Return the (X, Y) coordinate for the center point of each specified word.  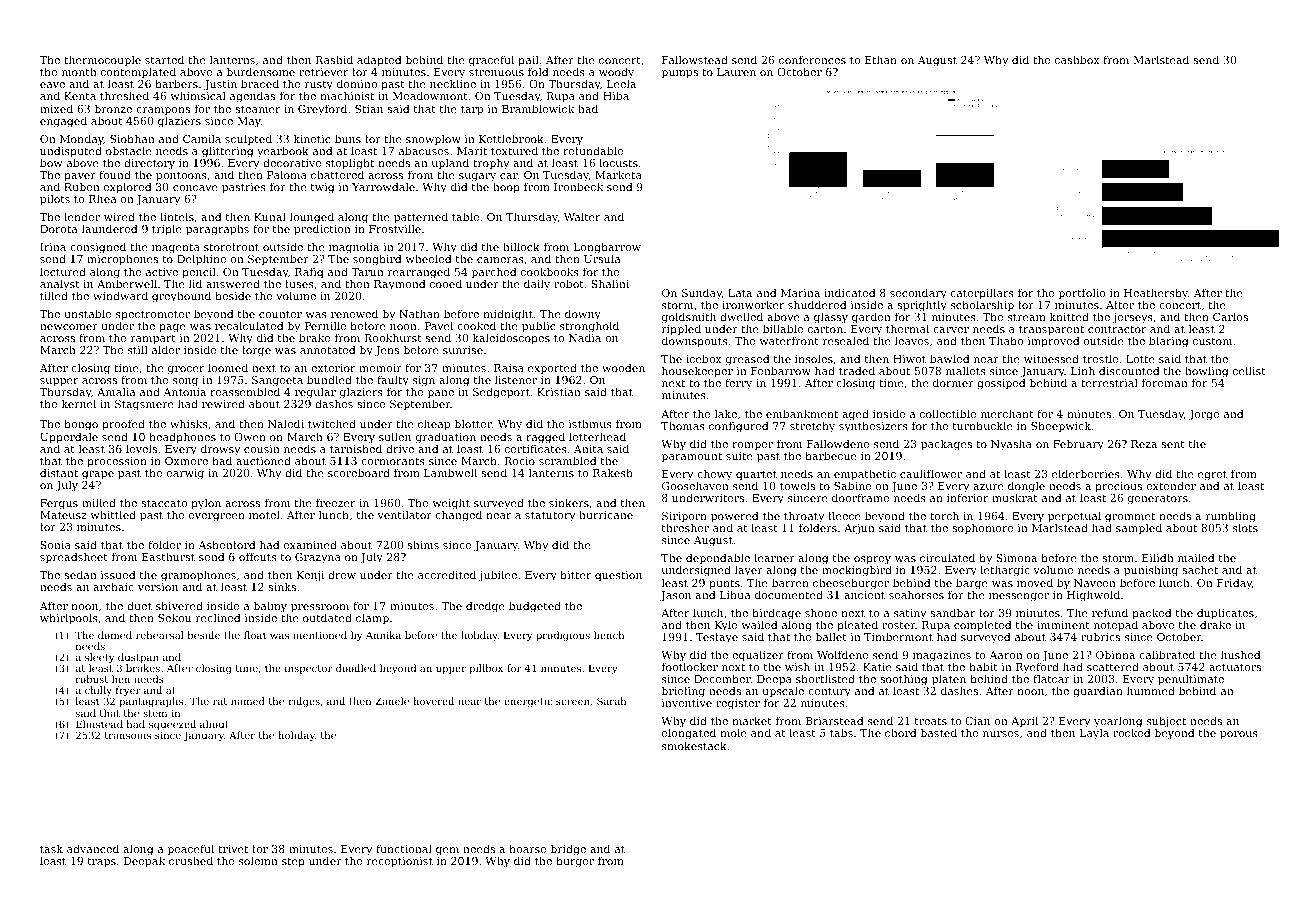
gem (447, 851)
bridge (568, 850)
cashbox (1077, 59)
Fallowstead (695, 59)
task (51, 848)
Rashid (334, 59)
